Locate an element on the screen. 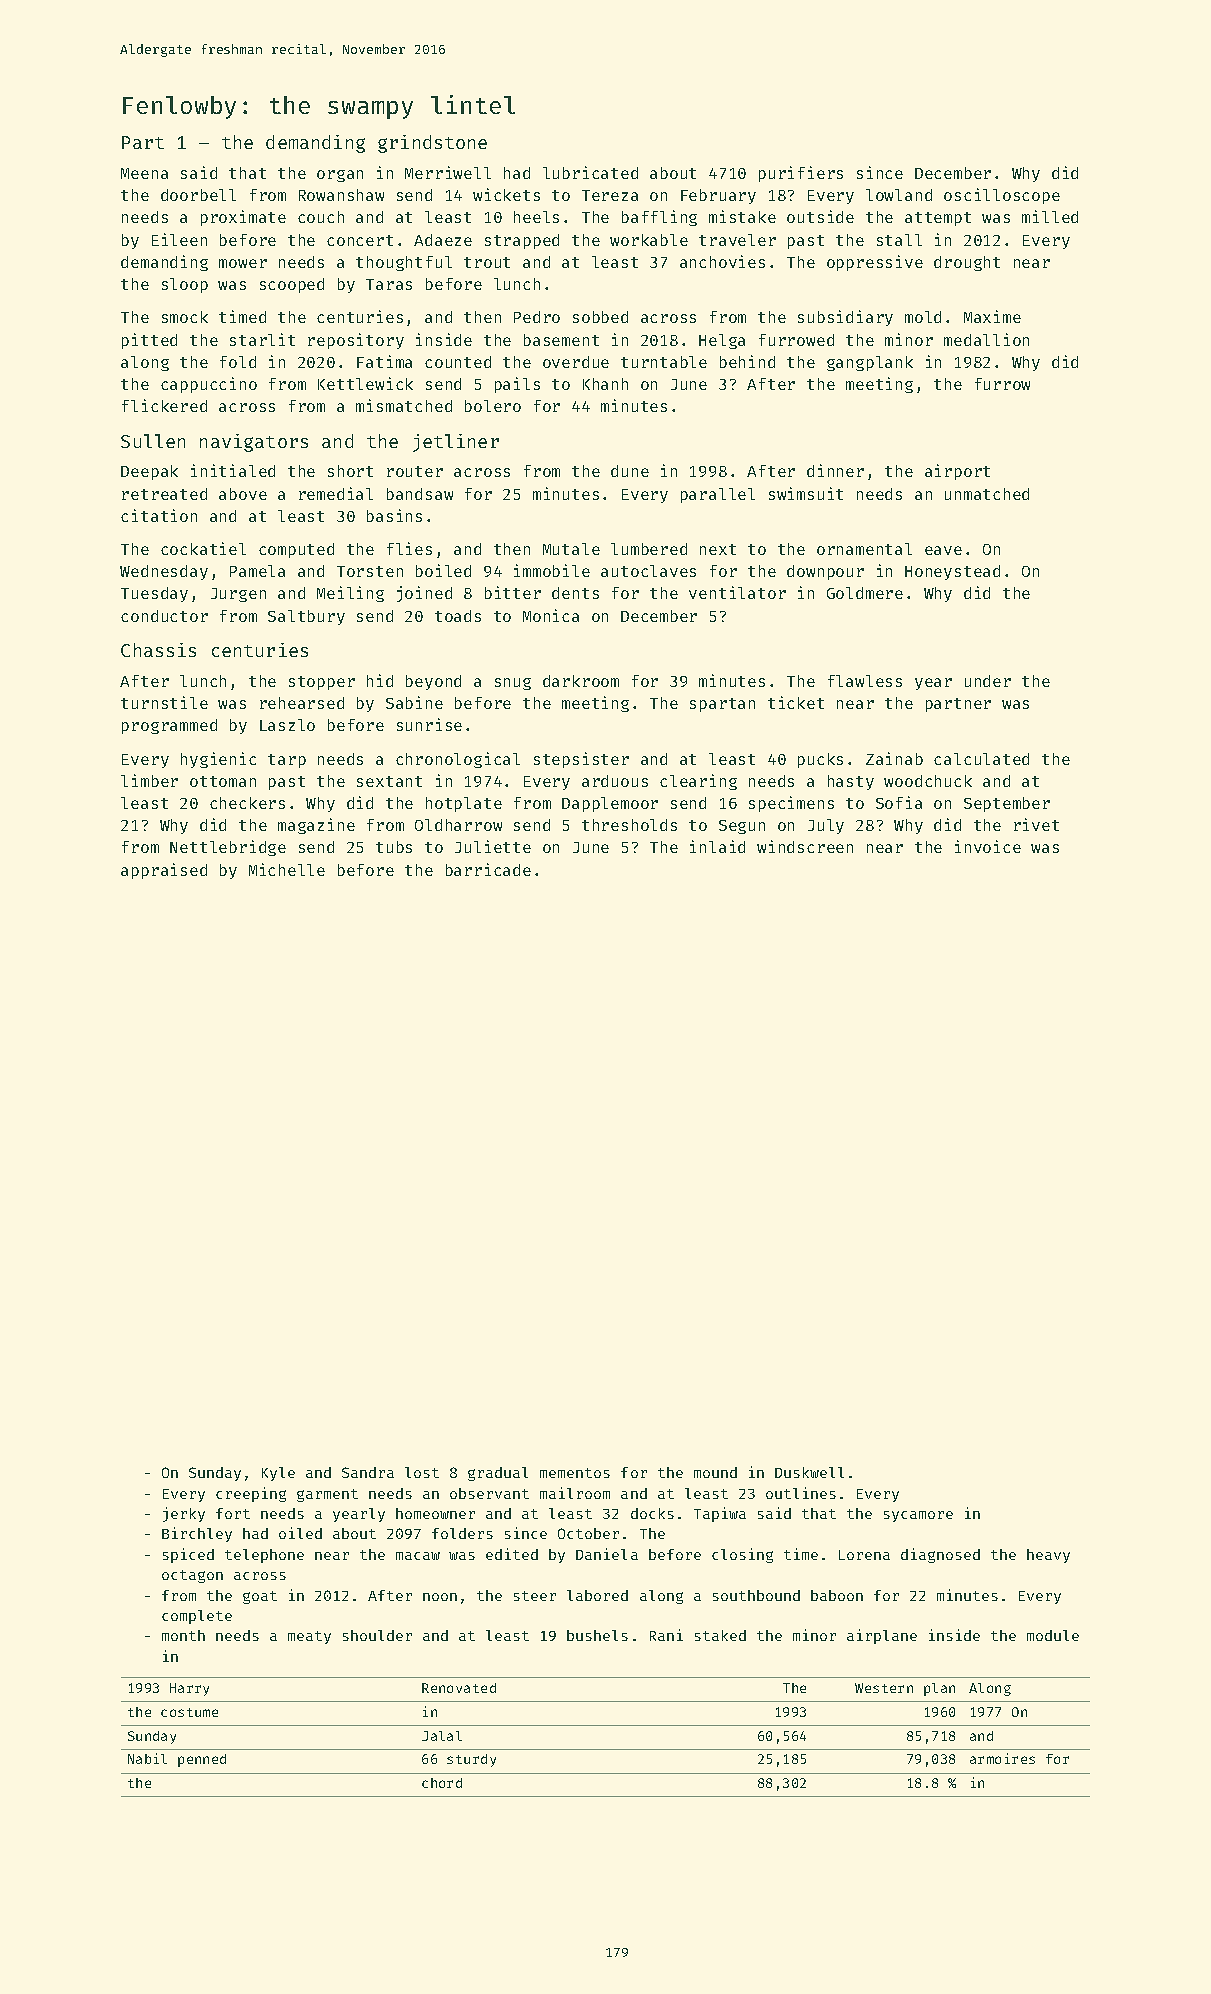  grindstone is located at coordinates (432, 144).
